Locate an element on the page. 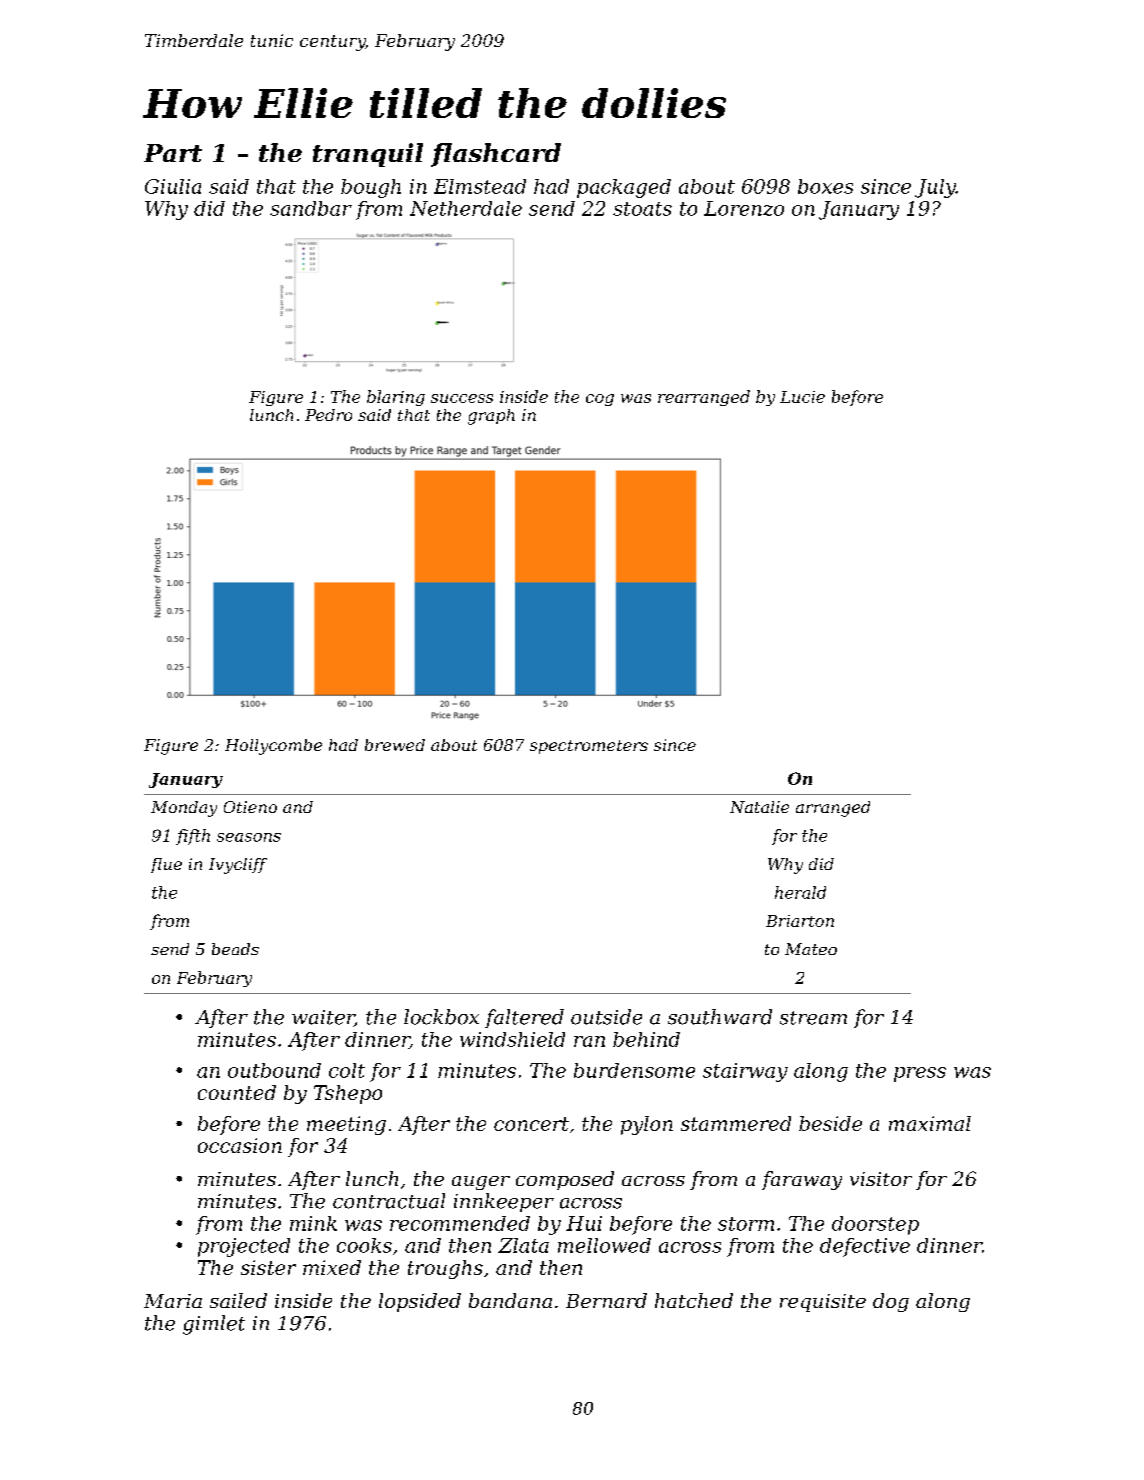 This image has height=1480, width=1144. flue is located at coordinates (166, 865).
